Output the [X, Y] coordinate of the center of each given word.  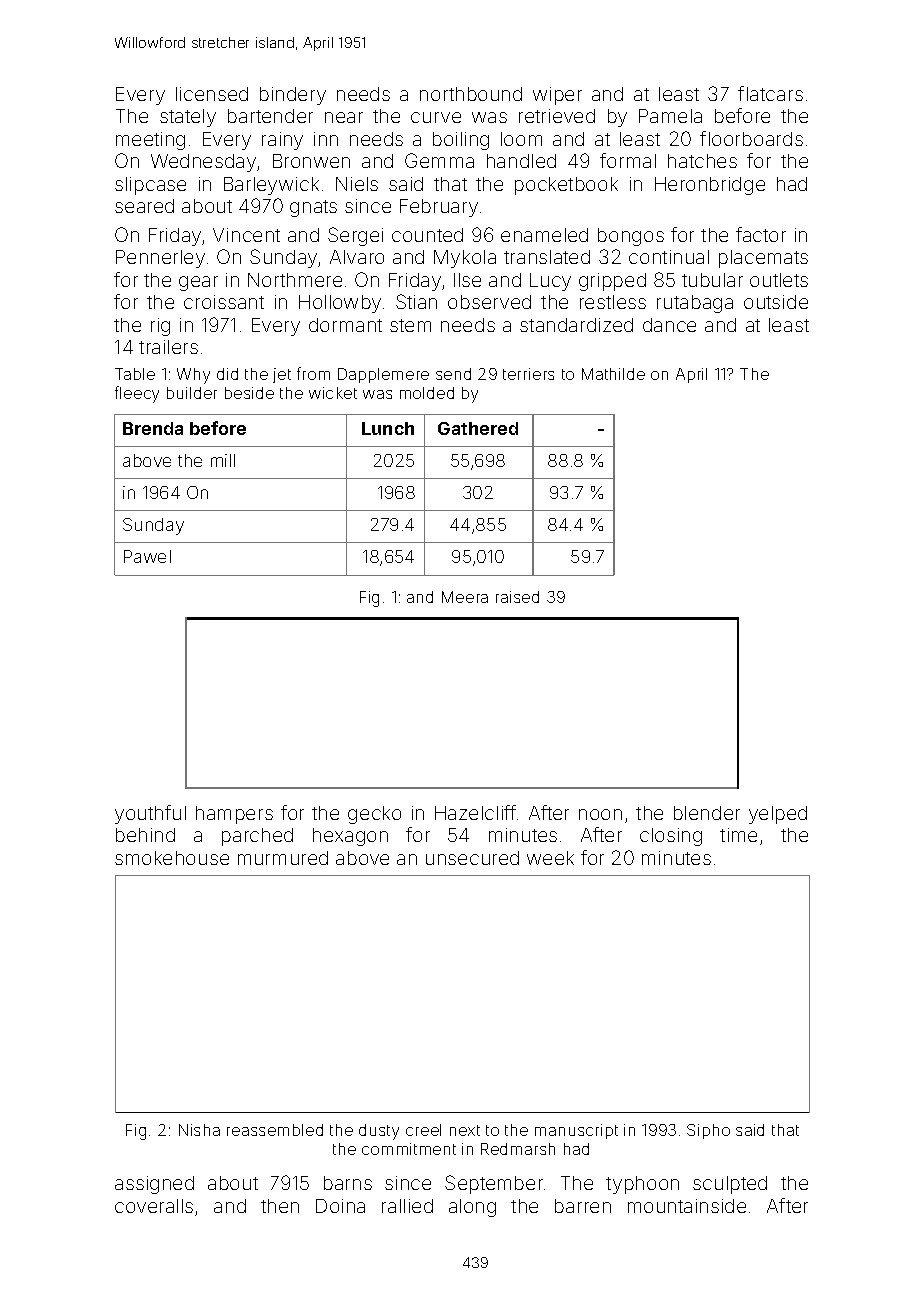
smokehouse [172, 858]
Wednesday [203, 163]
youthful [150, 814]
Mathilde [613, 374]
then [280, 1206]
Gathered [478, 428]
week [550, 858]
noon [600, 814]
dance [669, 325]
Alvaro [357, 257]
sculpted [730, 1185]
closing [671, 837]
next [465, 1130]
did [227, 374]
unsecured [472, 858]
